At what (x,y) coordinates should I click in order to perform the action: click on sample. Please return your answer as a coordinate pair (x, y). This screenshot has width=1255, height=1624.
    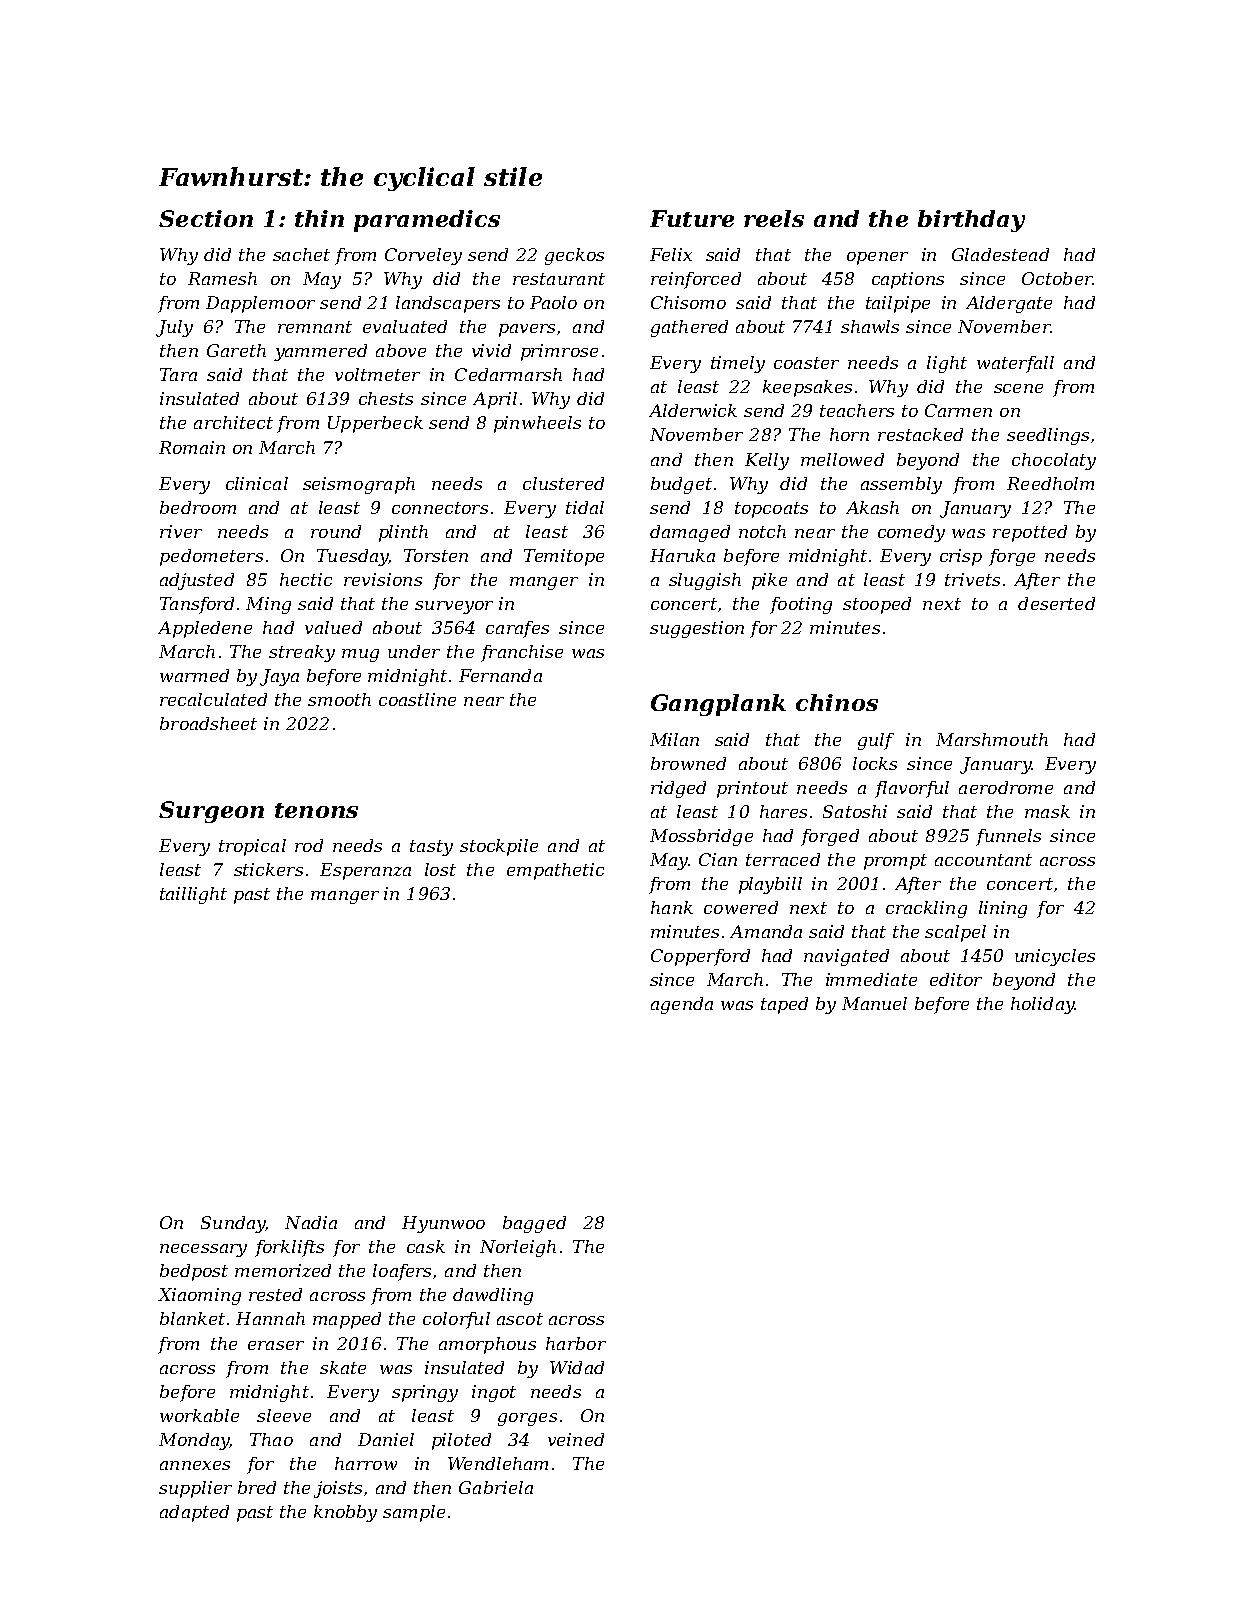
    Looking at the image, I should click on (414, 1513).
